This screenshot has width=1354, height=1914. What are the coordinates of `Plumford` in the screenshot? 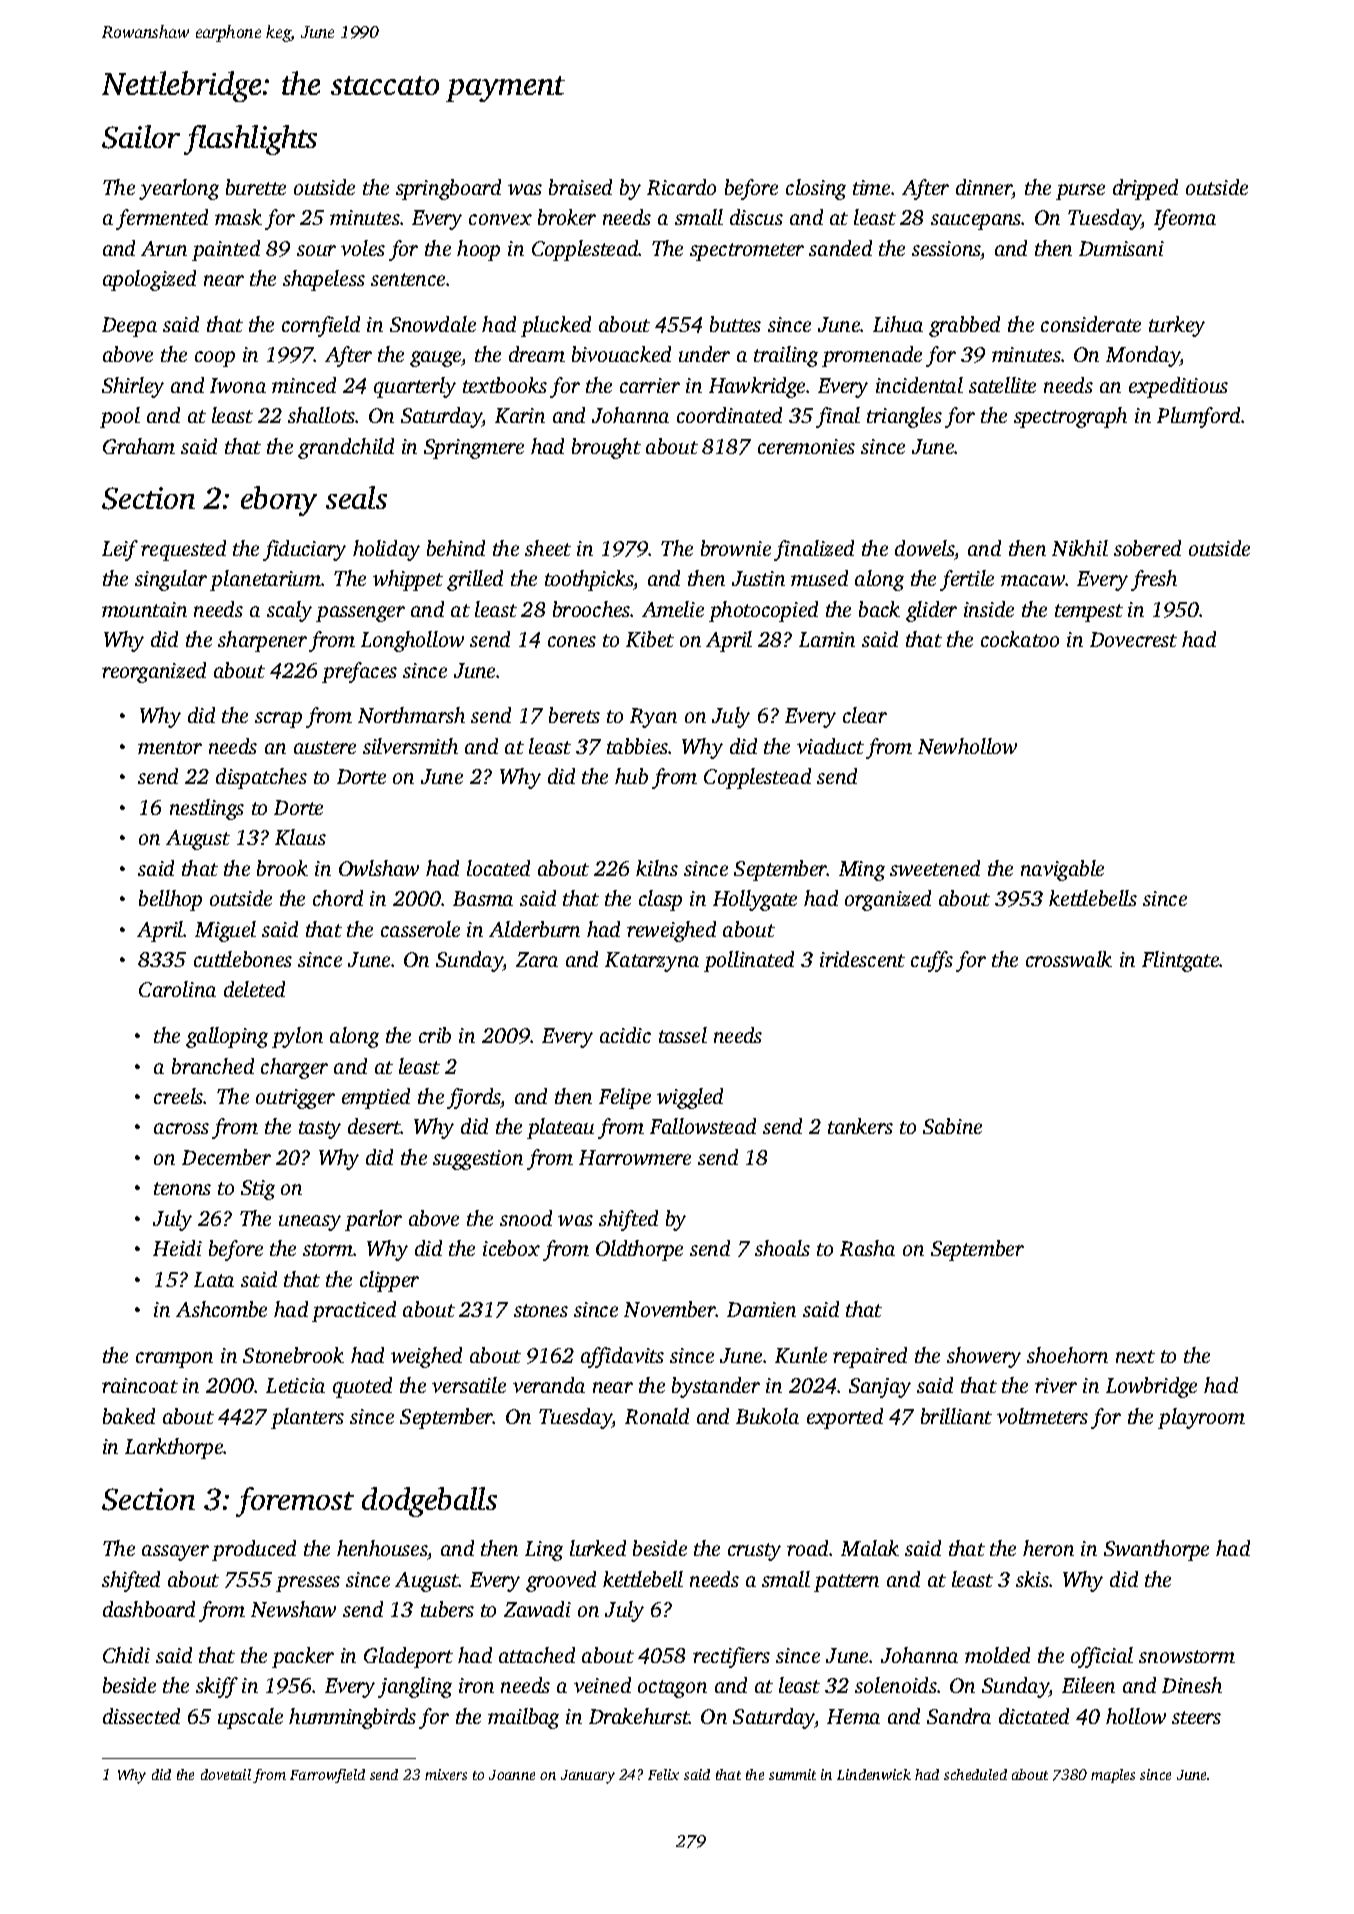 It's located at (1198, 417).
